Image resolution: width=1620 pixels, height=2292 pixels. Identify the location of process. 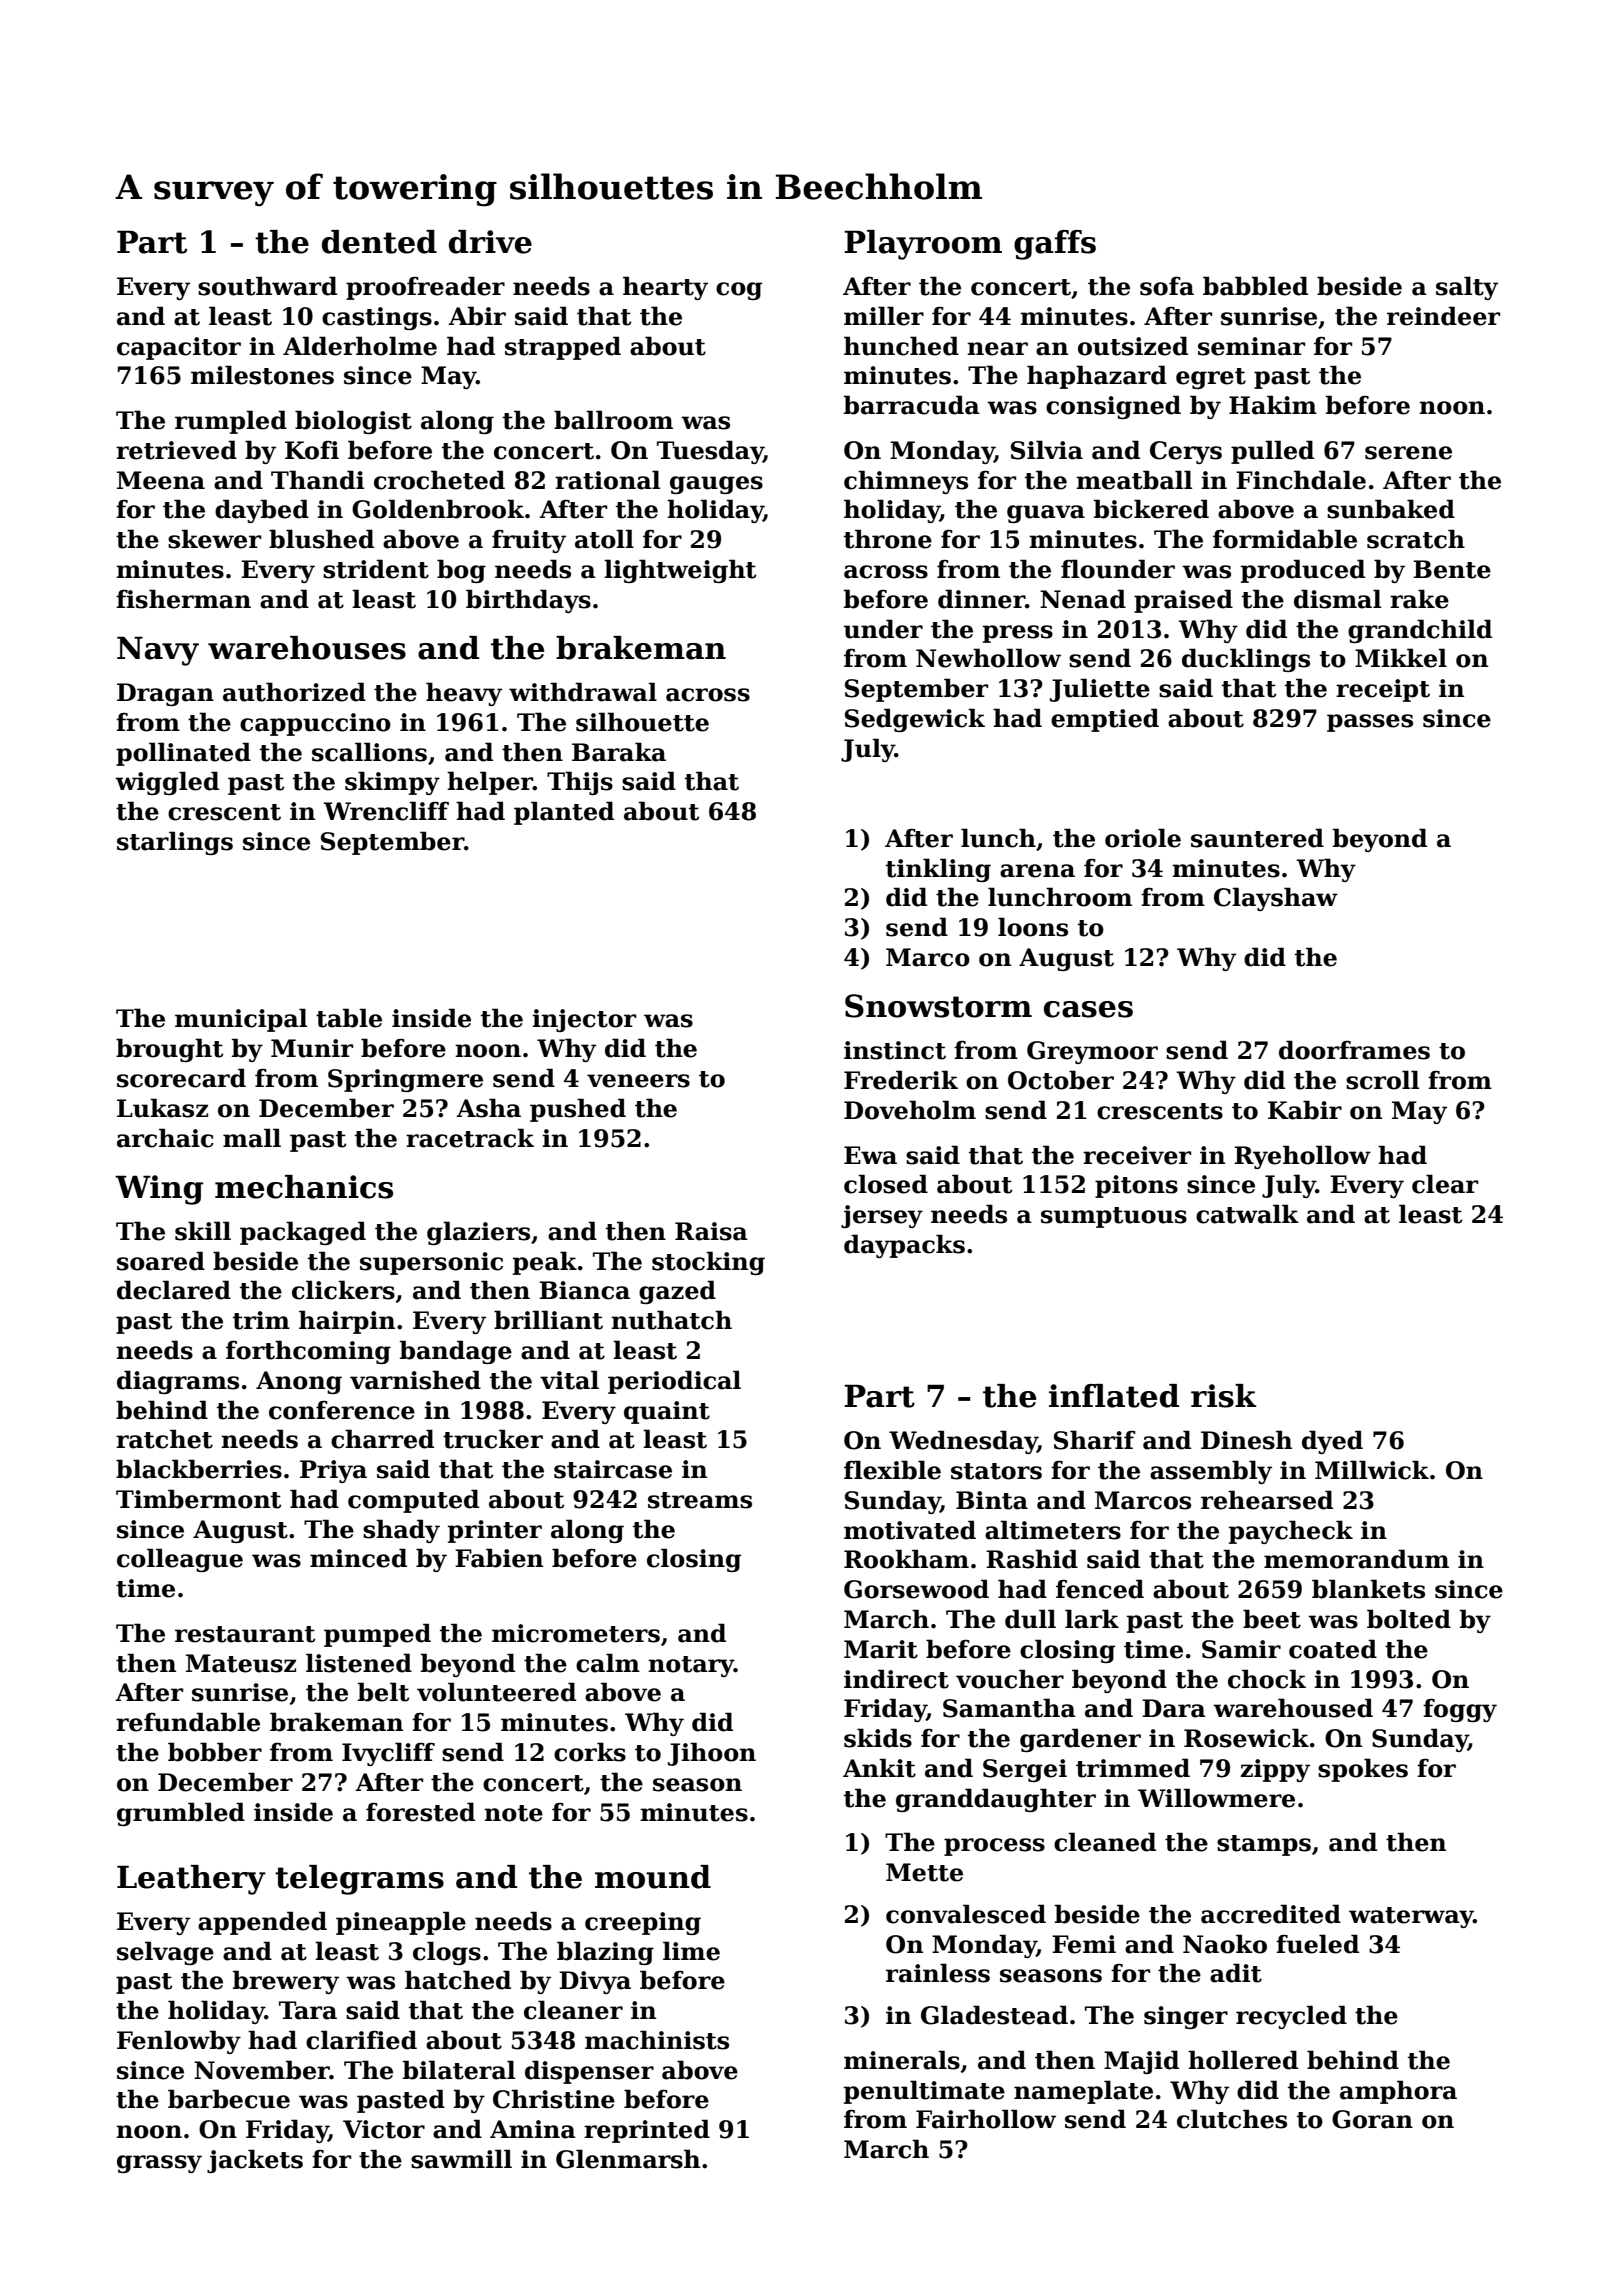
(994, 1847).
